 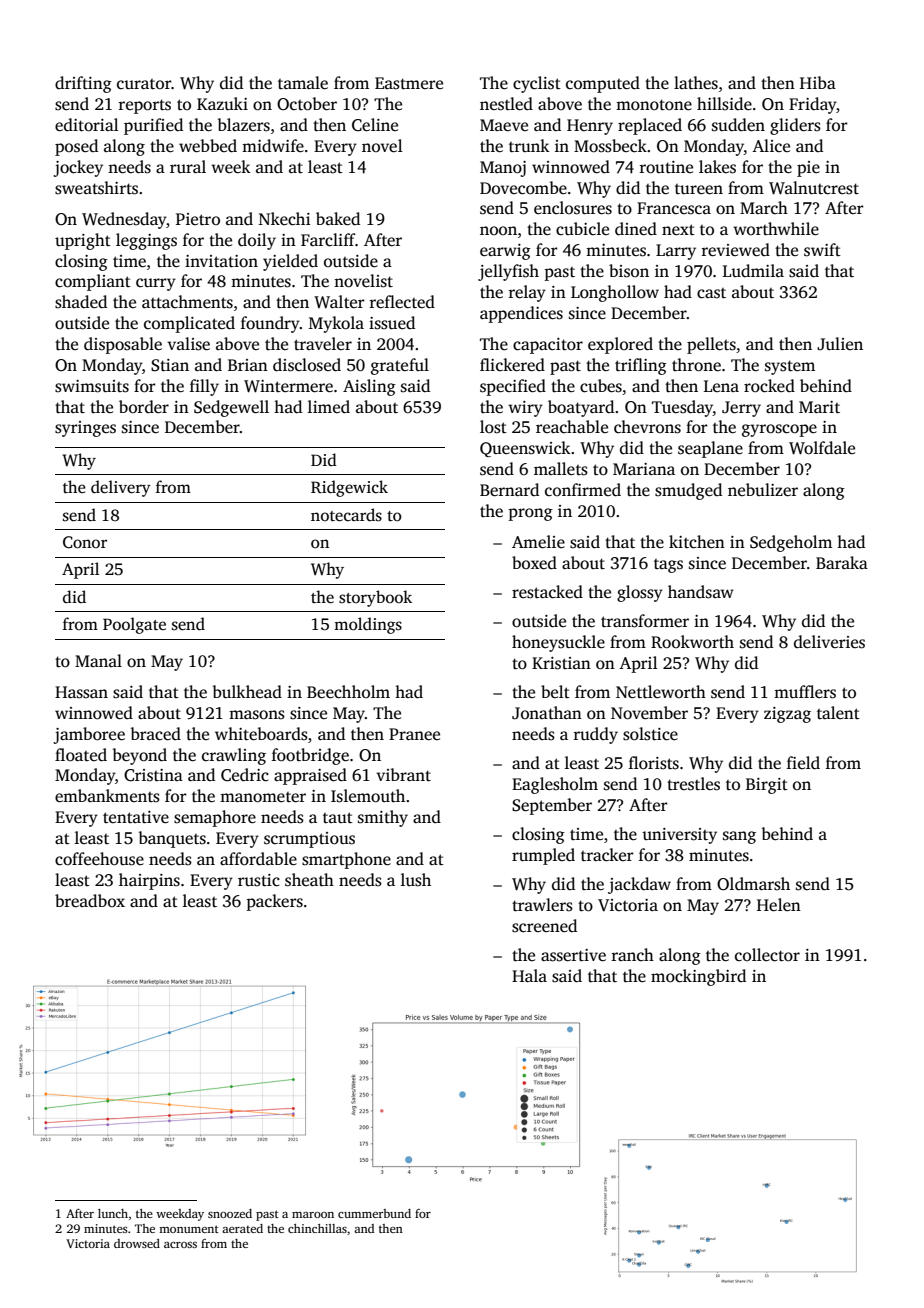 What do you see at coordinates (189, 1229) in the screenshot?
I see `monument` at bounding box center [189, 1229].
